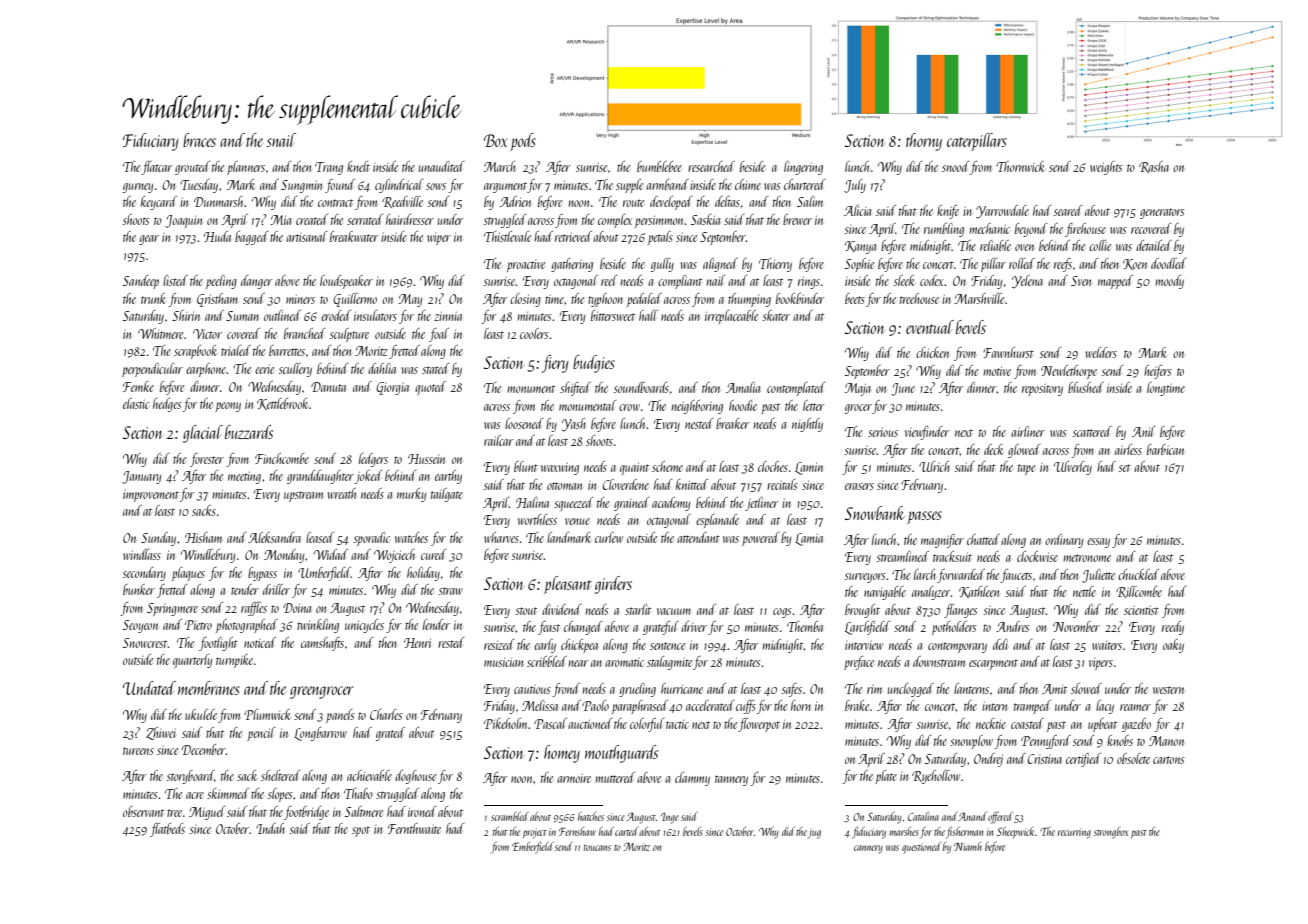 The height and width of the screenshot is (924, 1308). I want to click on coolers, so click(534, 333).
